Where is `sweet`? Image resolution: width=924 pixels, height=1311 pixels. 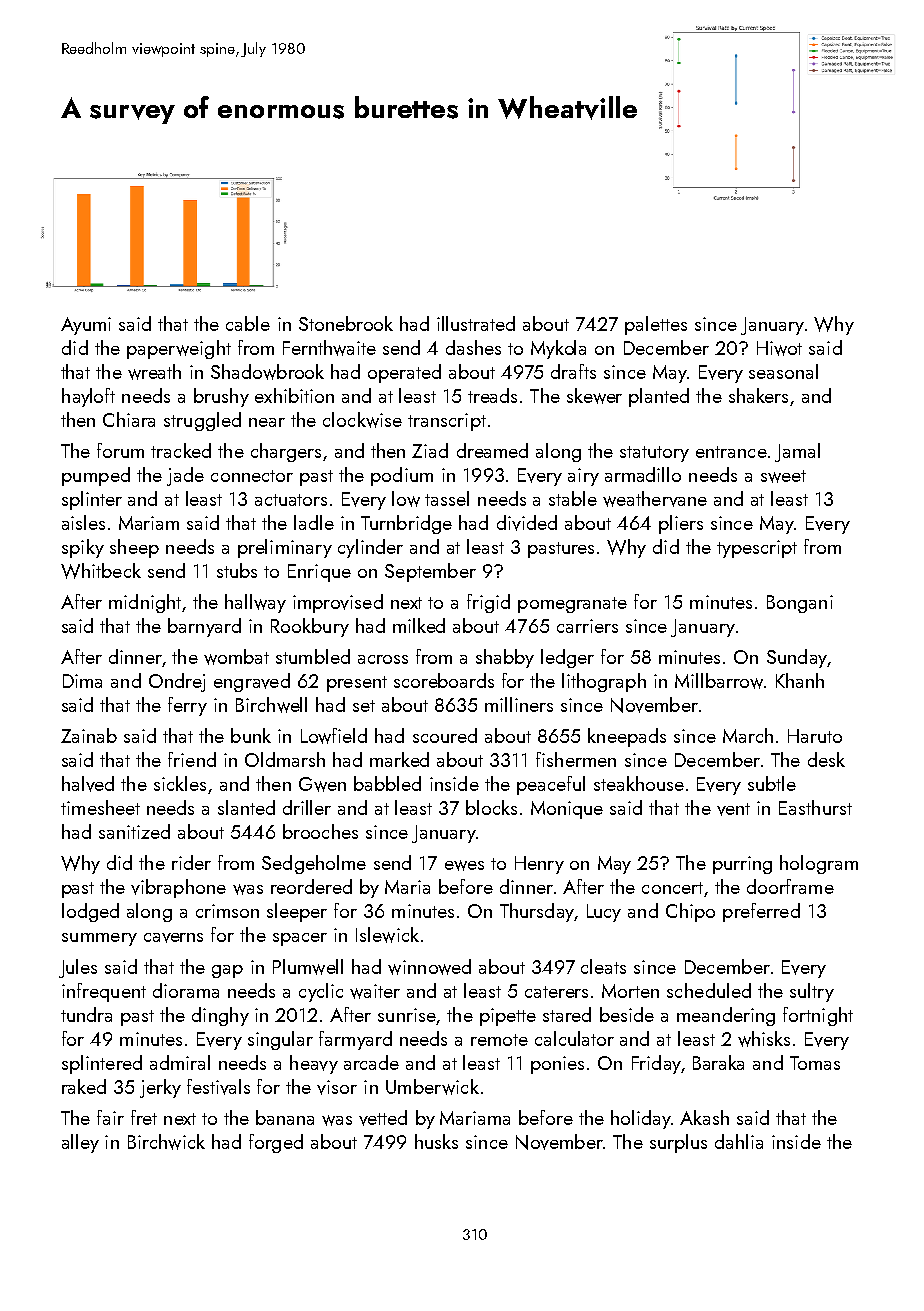
sweet is located at coordinates (783, 476).
